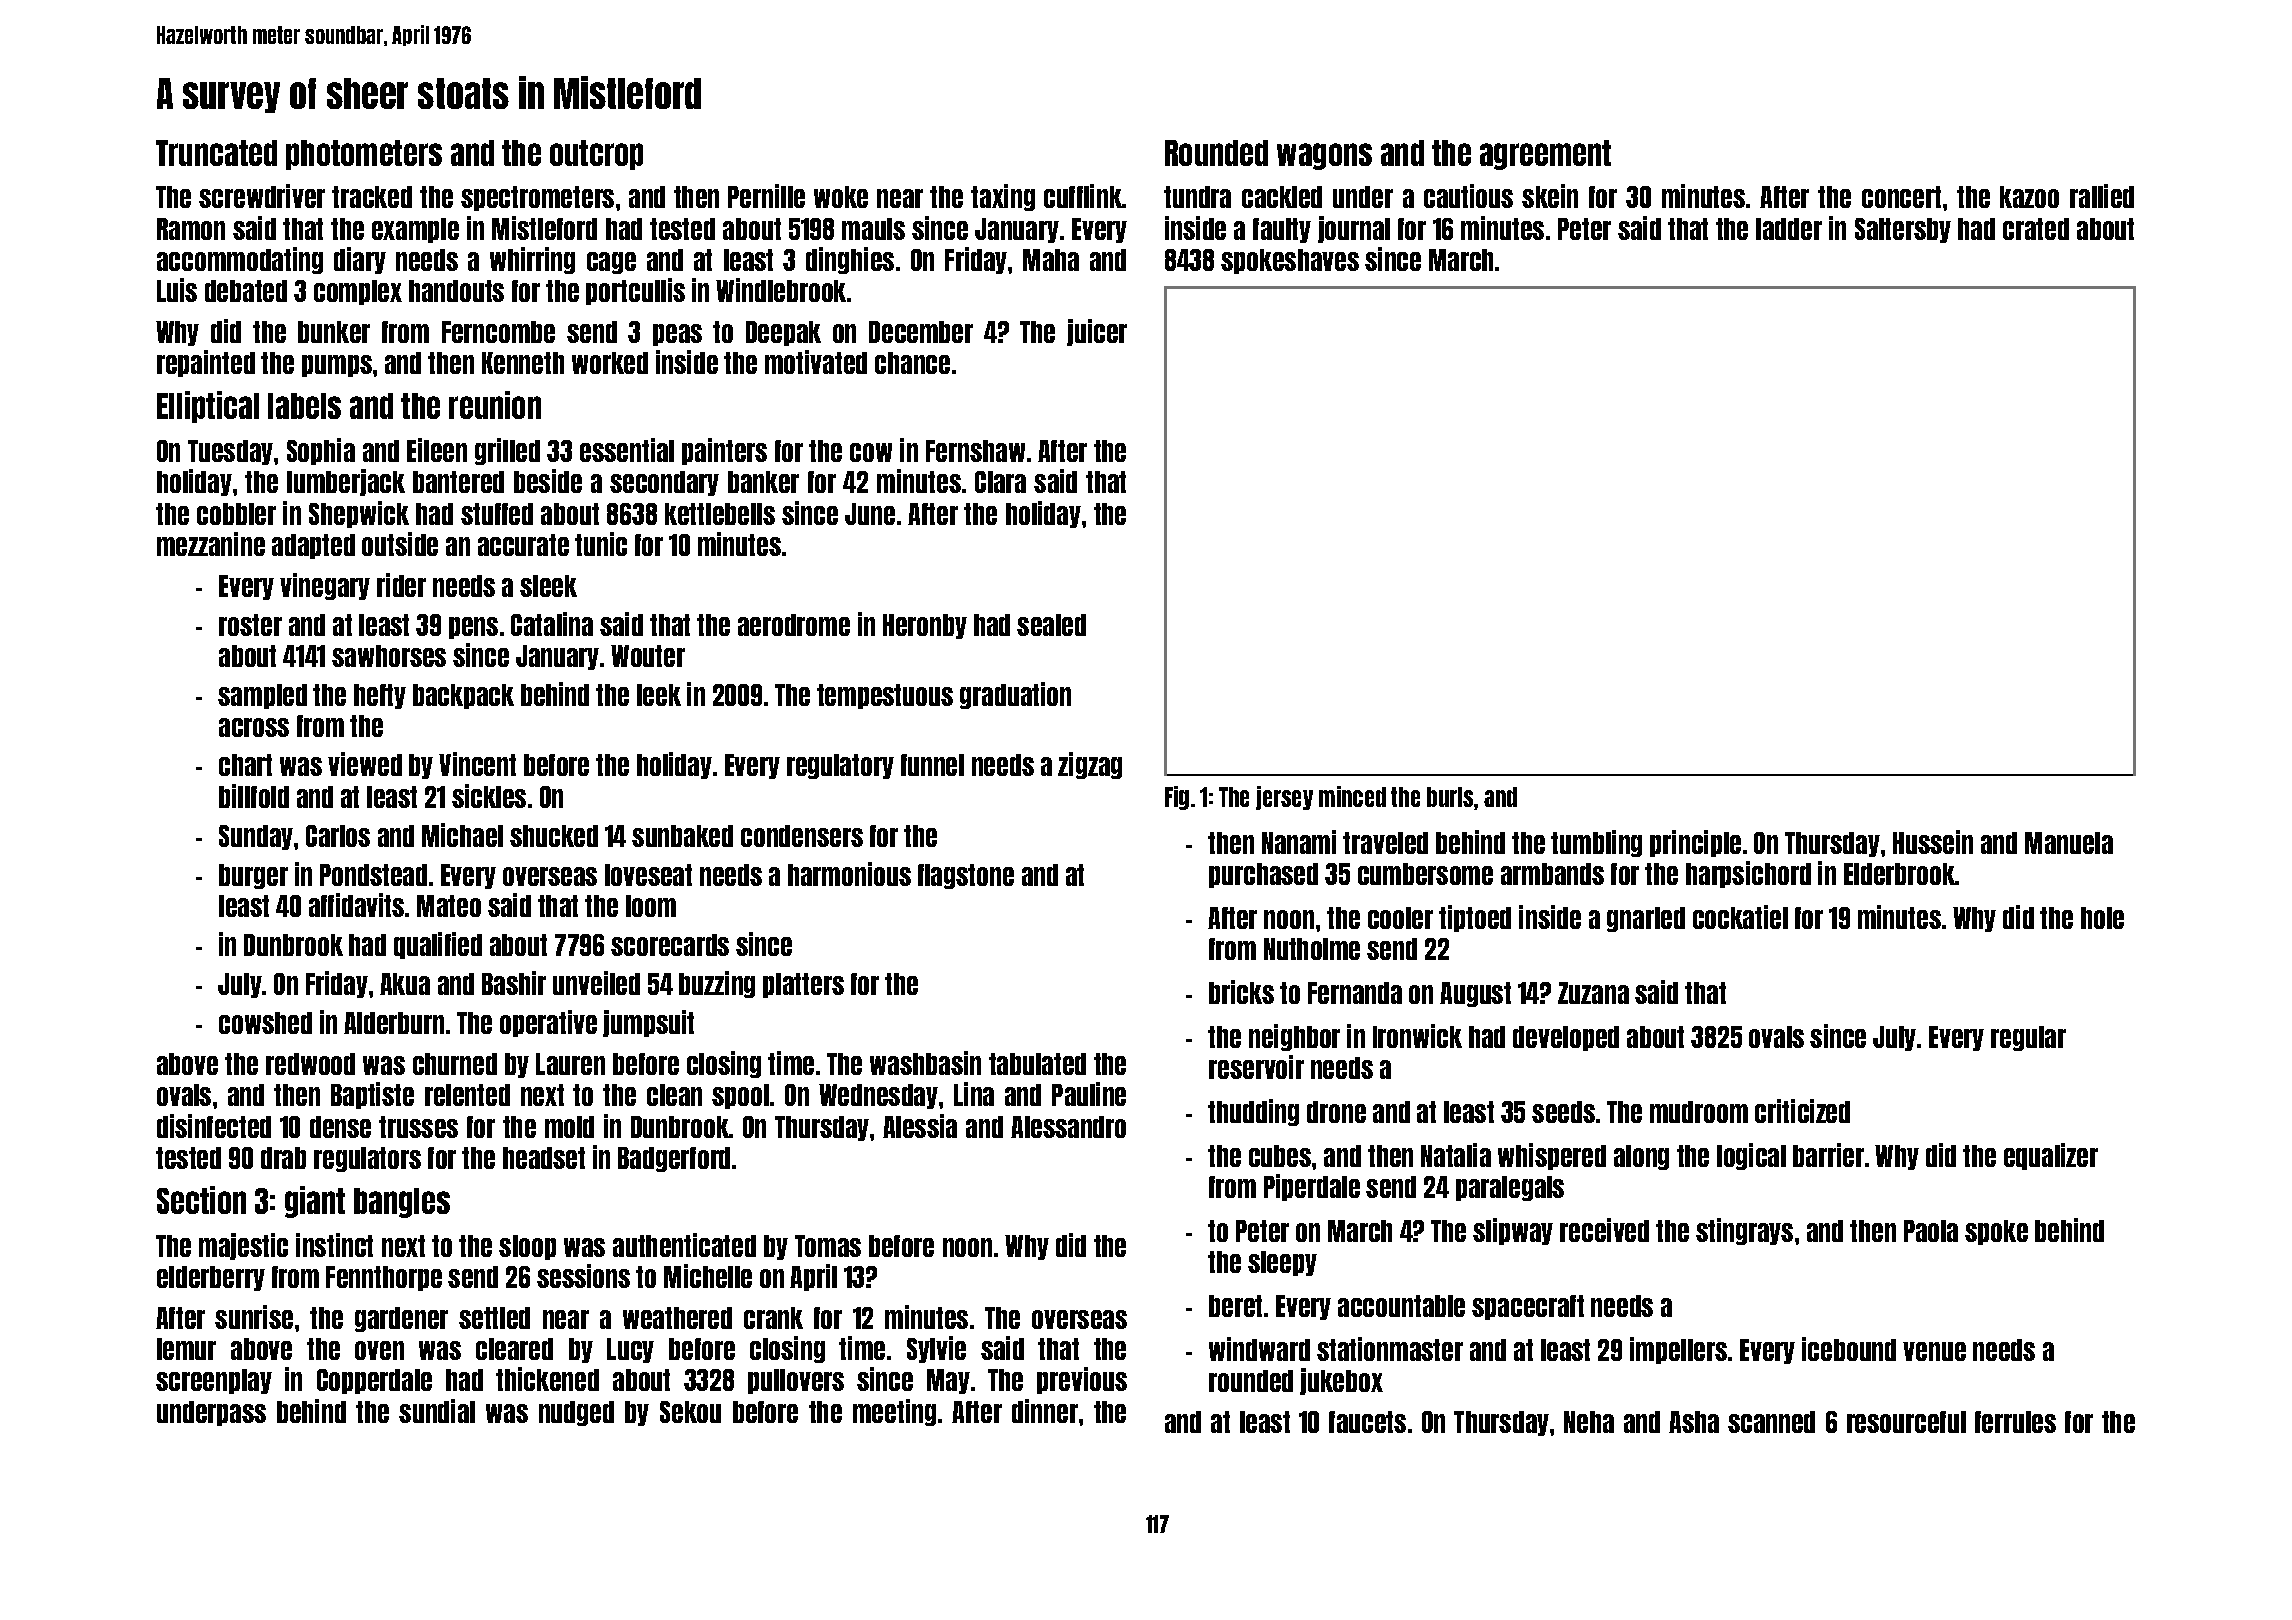 The height and width of the screenshot is (1620, 2292). What do you see at coordinates (1241, 992) in the screenshot?
I see `bricks` at bounding box center [1241, 992].
